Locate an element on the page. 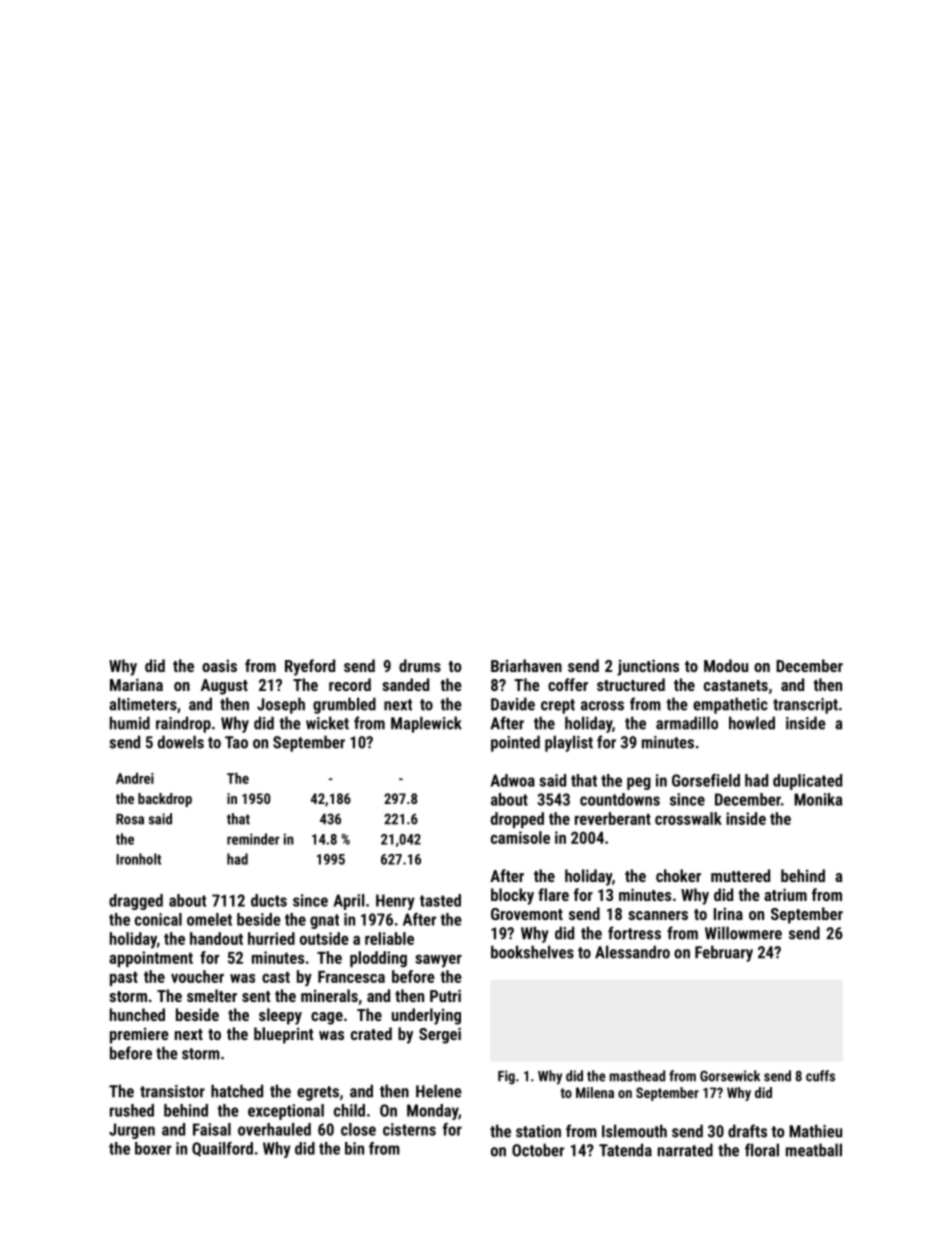 This page has width=952, height=1233. February is located at coordinates (724, 953).
